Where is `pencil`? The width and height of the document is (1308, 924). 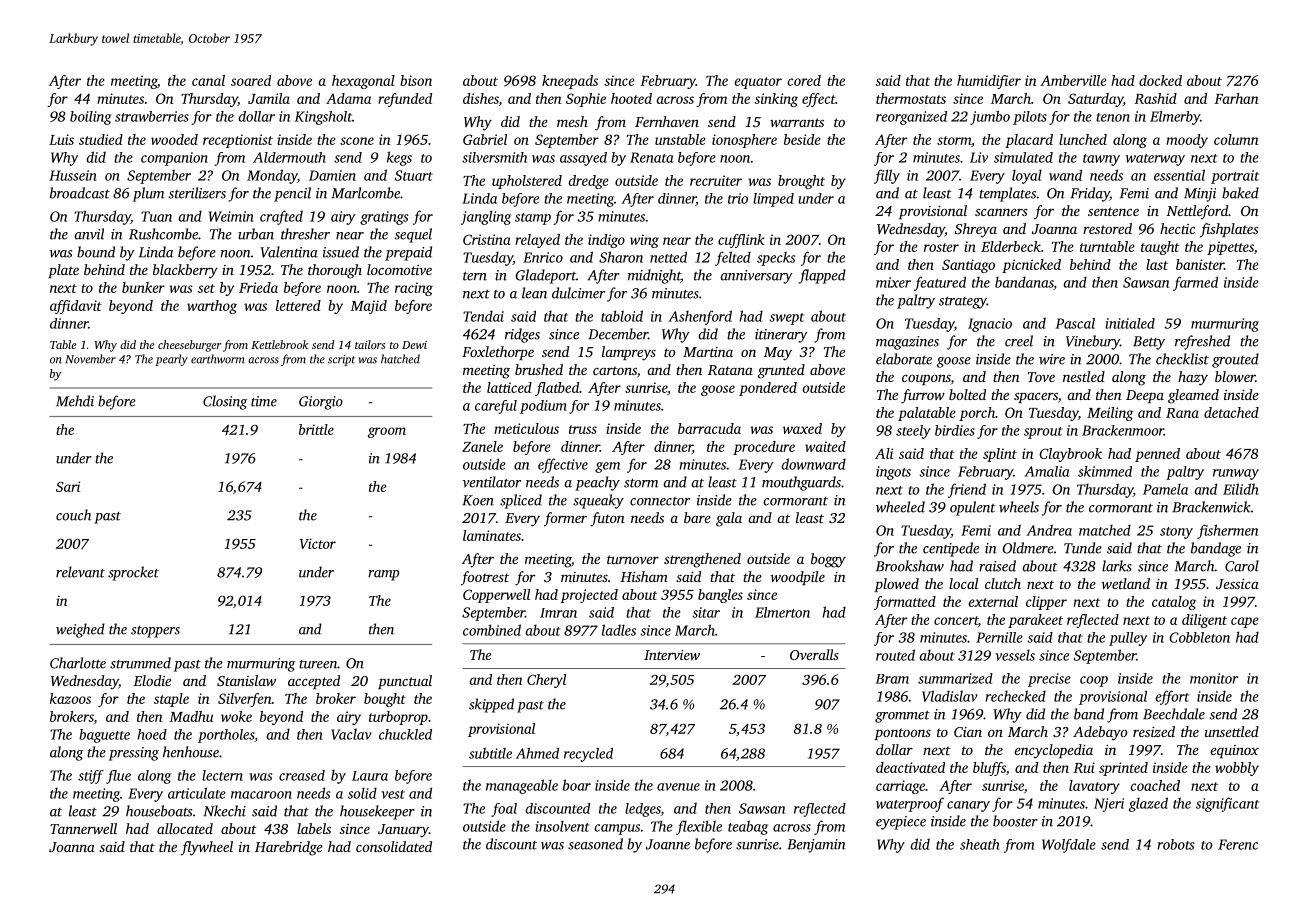
pencil is located at coordinates (292, 194).
